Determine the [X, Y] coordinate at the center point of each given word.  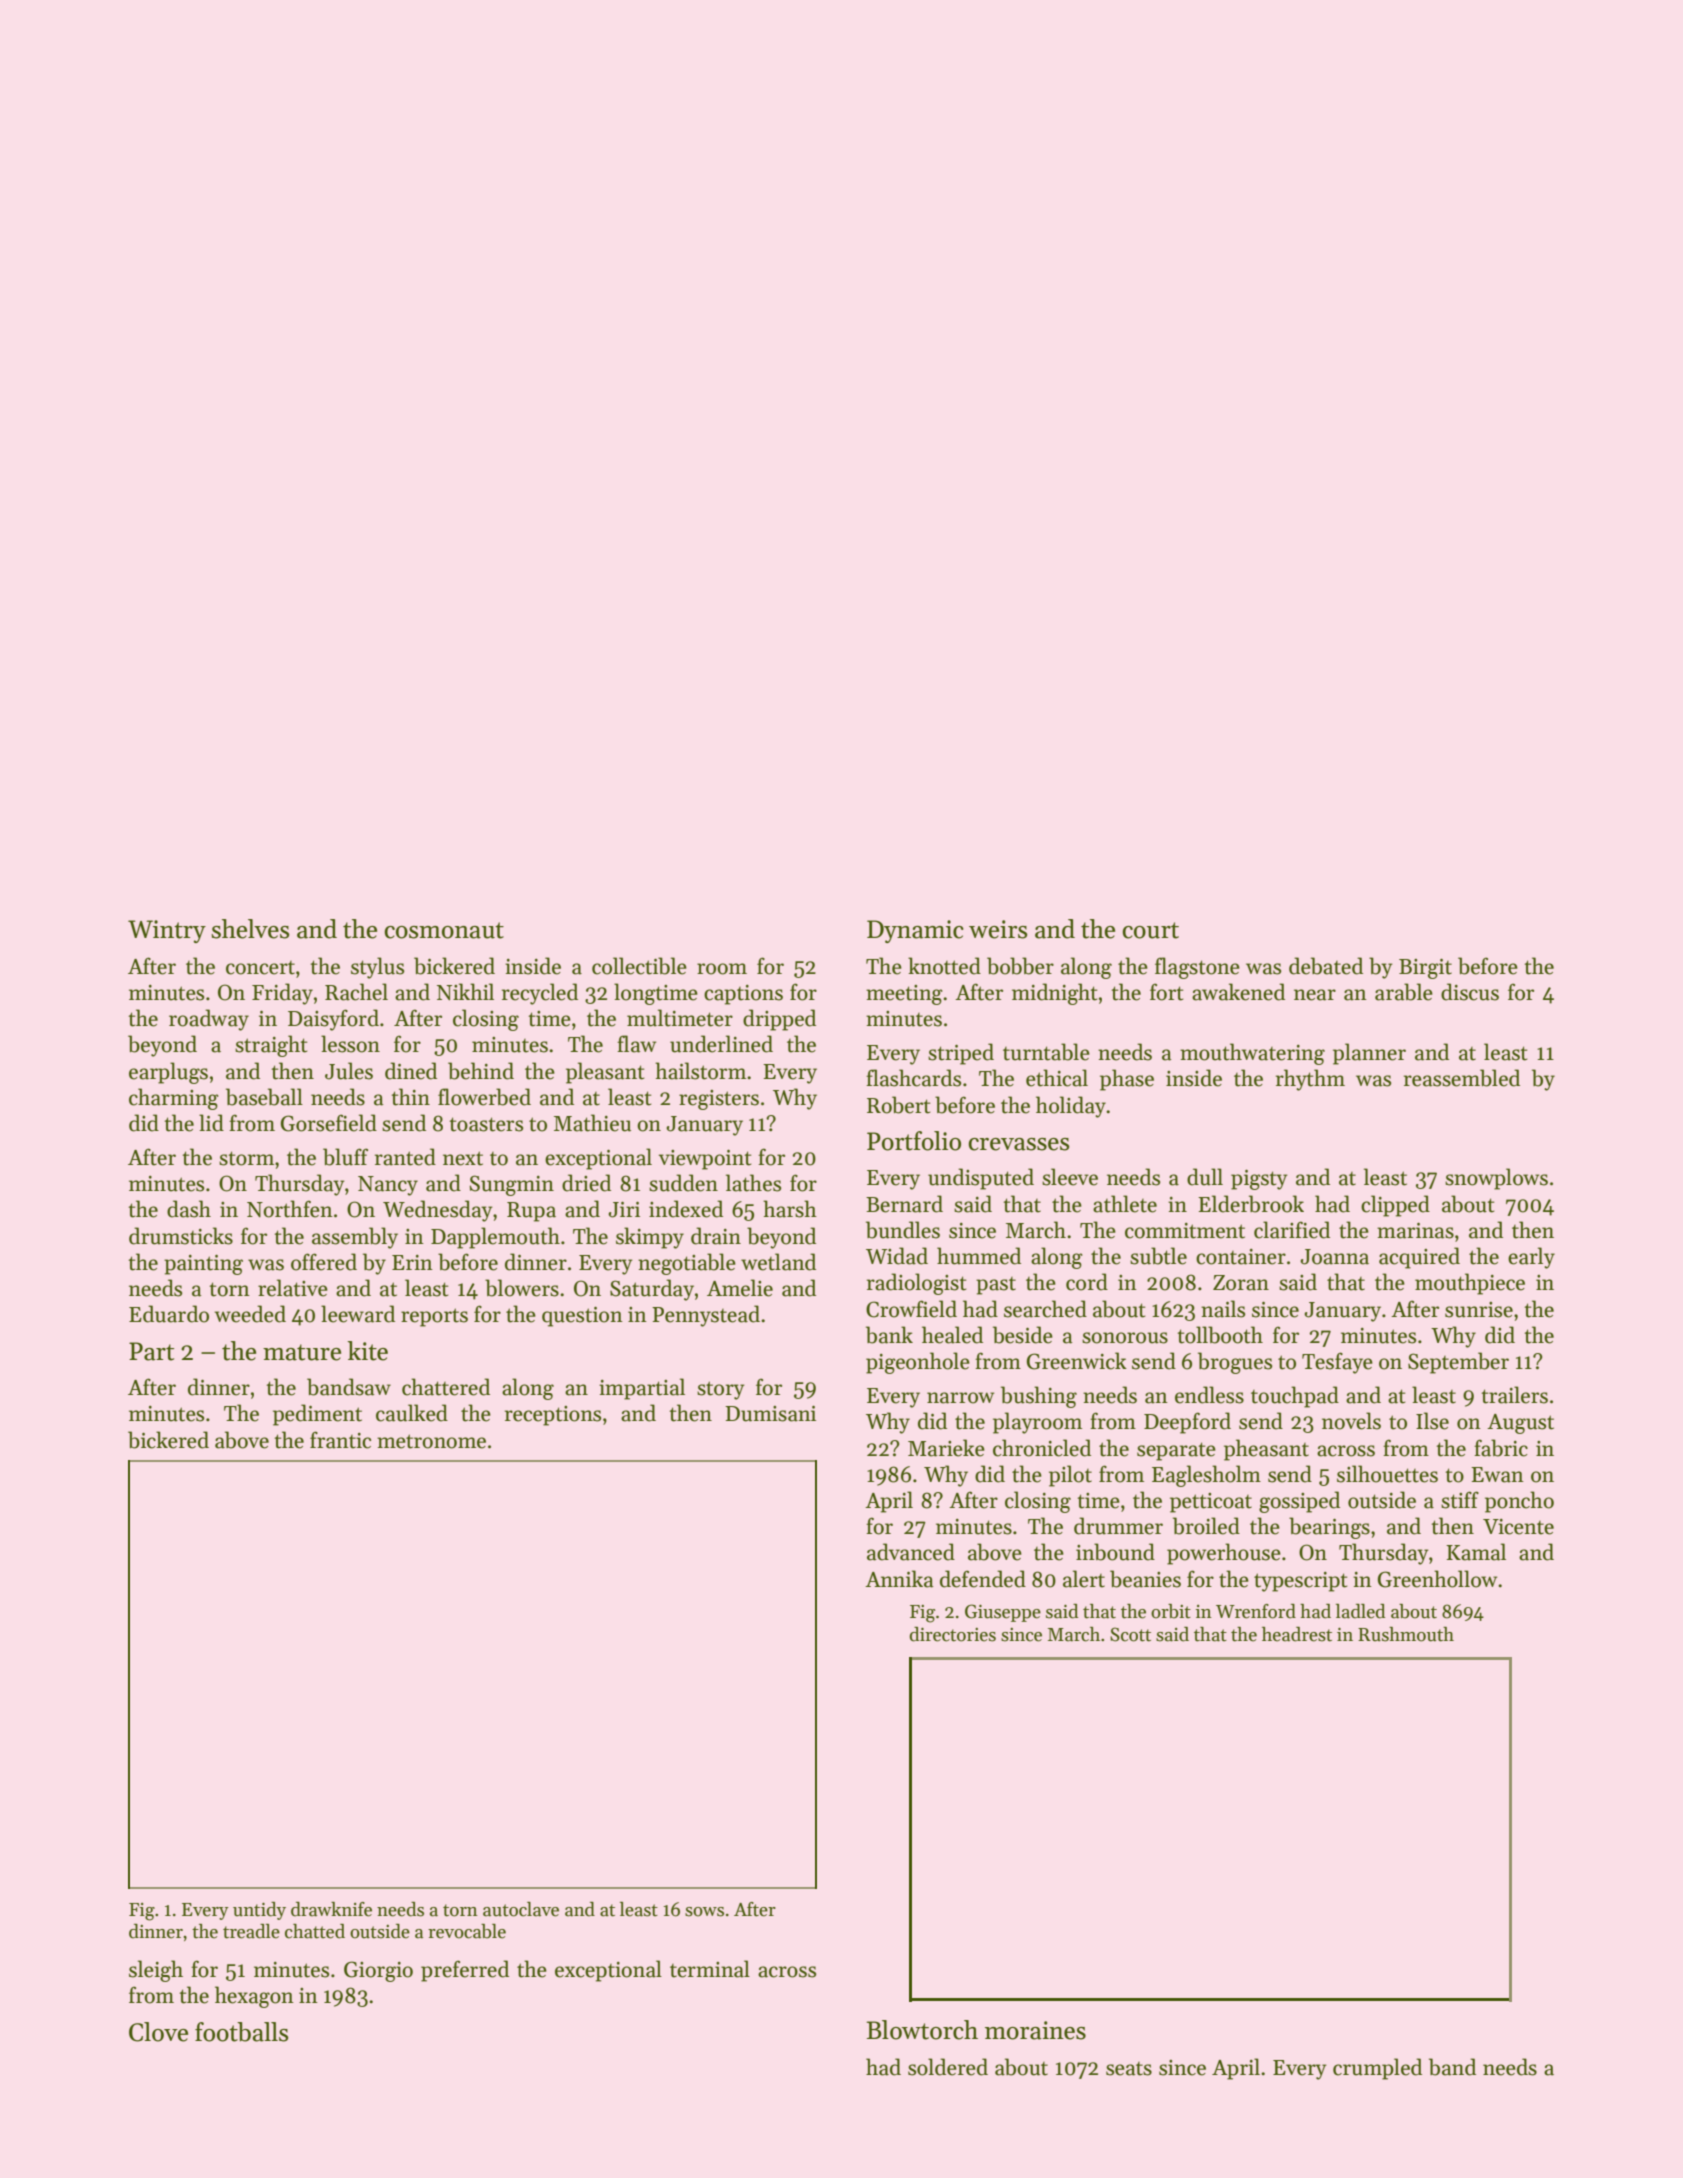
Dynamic [915, 931]
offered [324, 1262]
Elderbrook [1251, 1204]
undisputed [981, 1179]
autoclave [521, 1909]
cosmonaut [444, 930]
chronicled [1042, 1448]
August [1520, 1424]
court [1150, 930]
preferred [465, 1971]
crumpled [1377, 2069]
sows [704, 1912]
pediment [317, 1415]
